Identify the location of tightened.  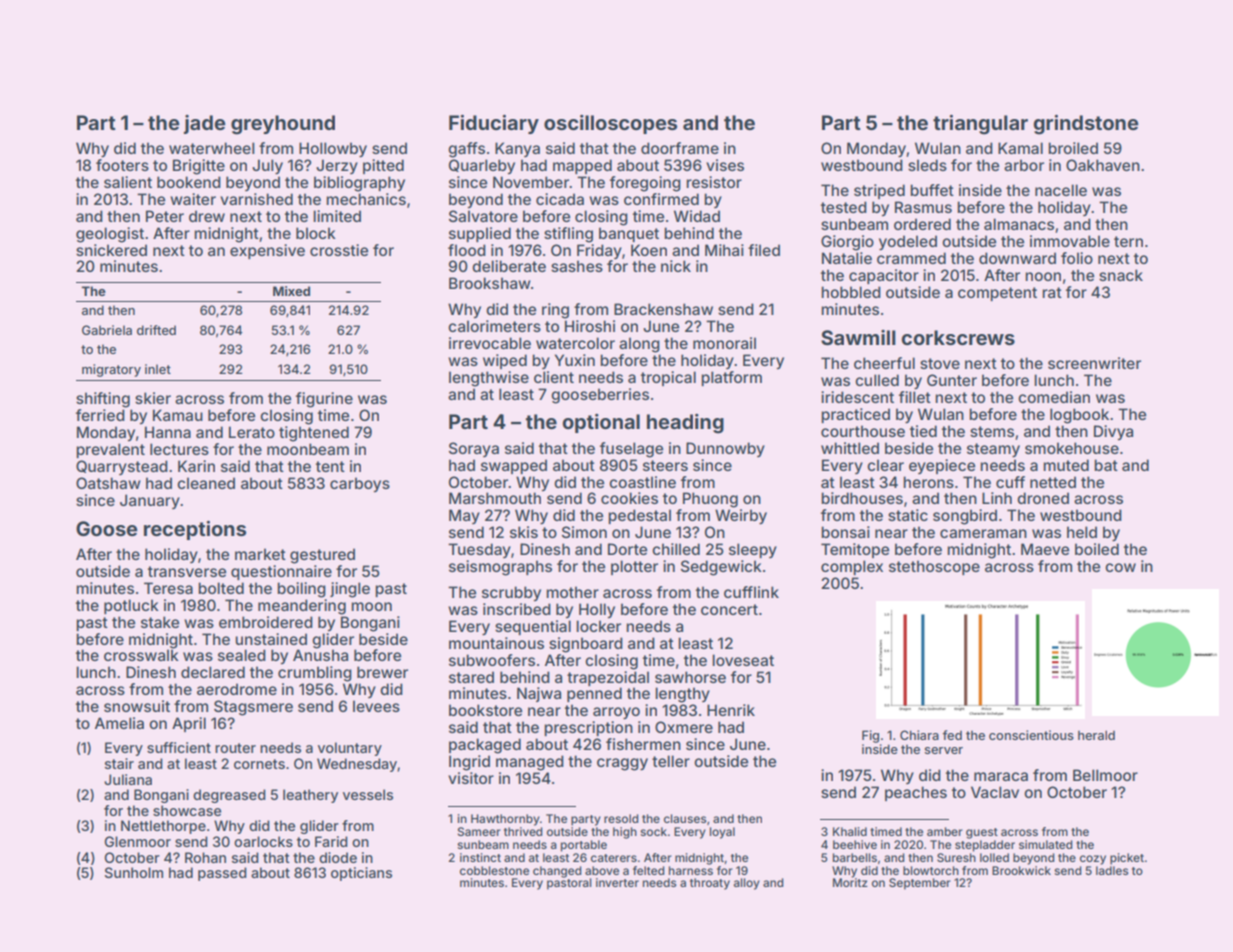
(314, 434).
